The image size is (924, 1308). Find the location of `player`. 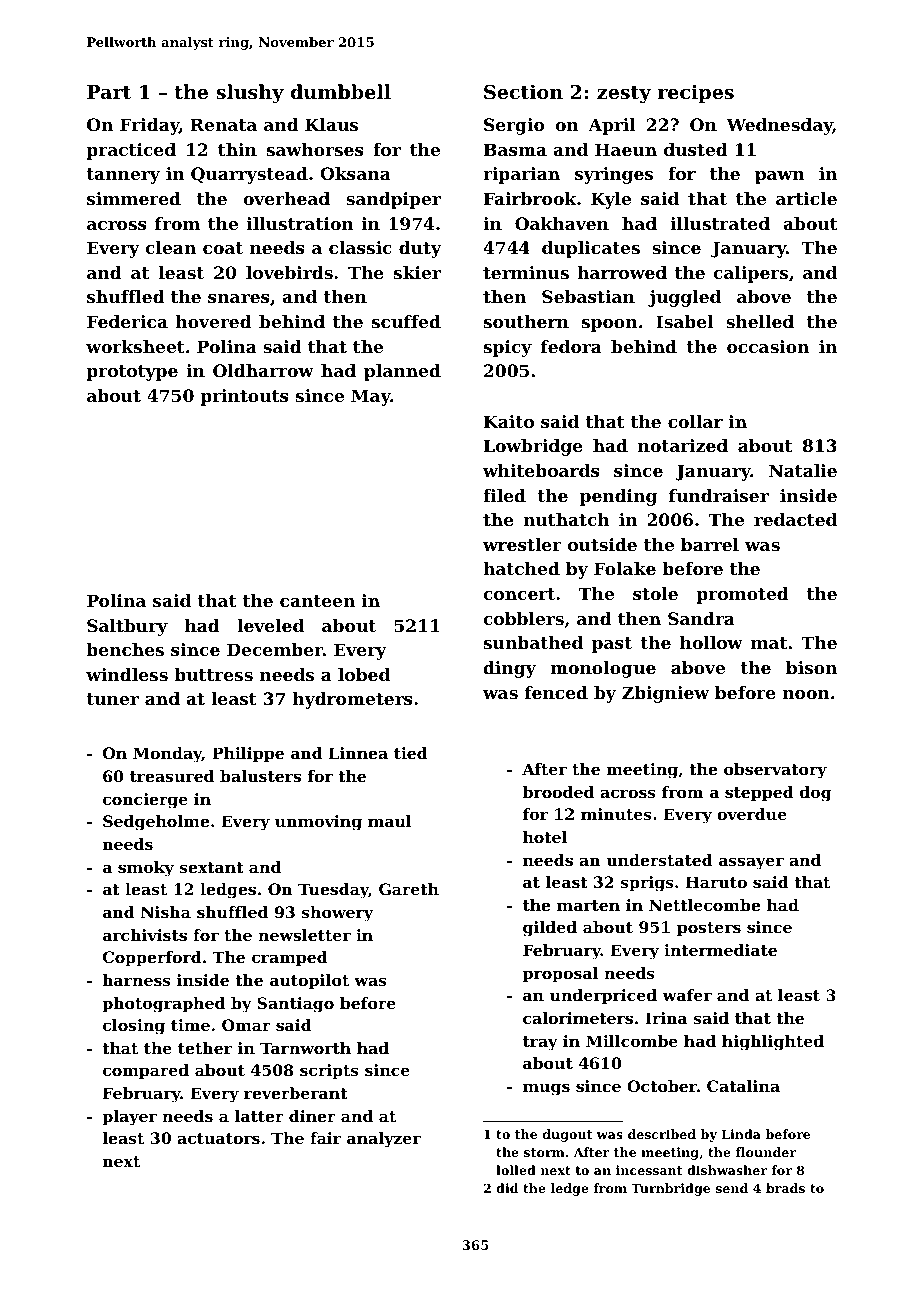

player is located at coordinates (129, 1118).
